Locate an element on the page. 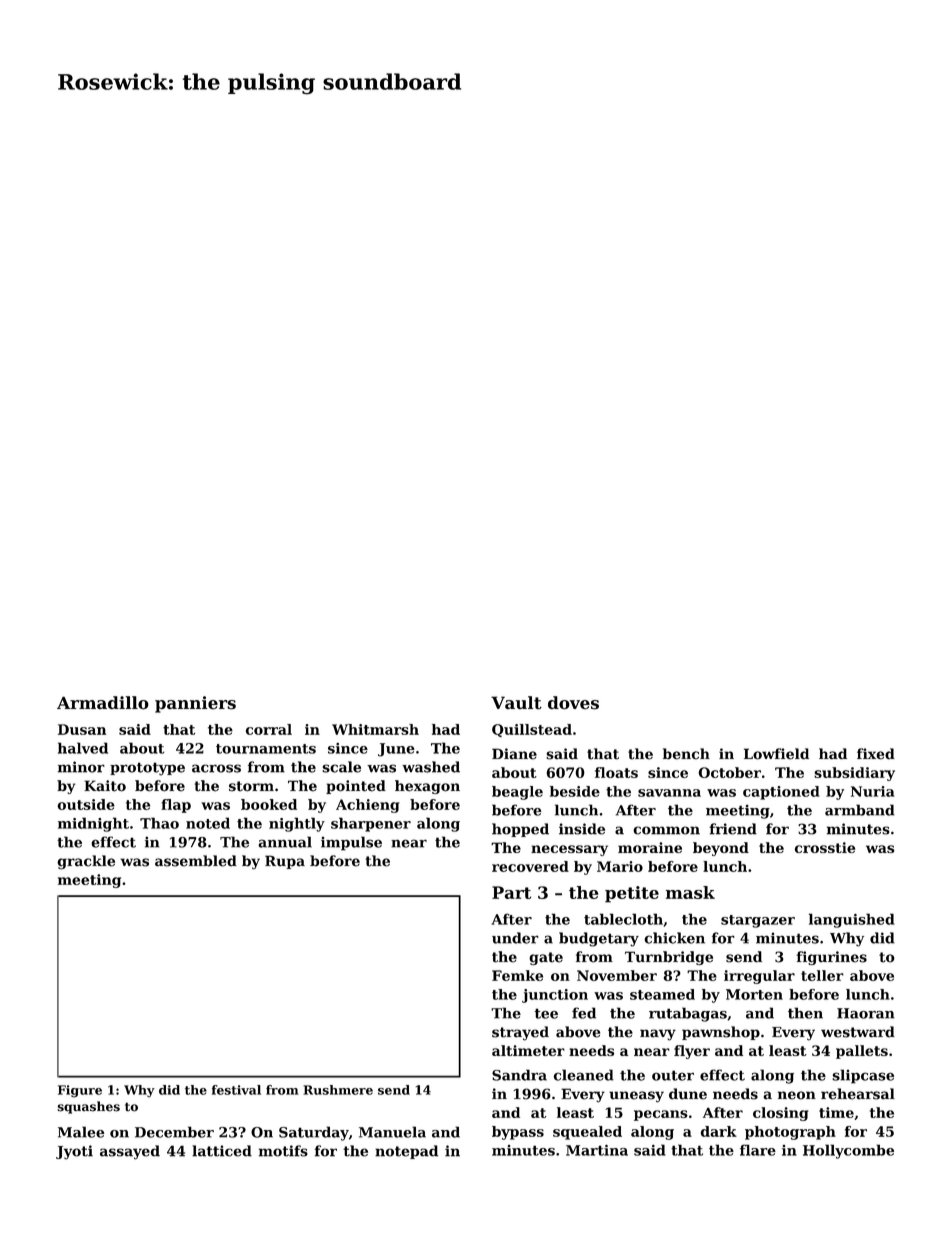  beyond is located at coordinates (721, 849).
